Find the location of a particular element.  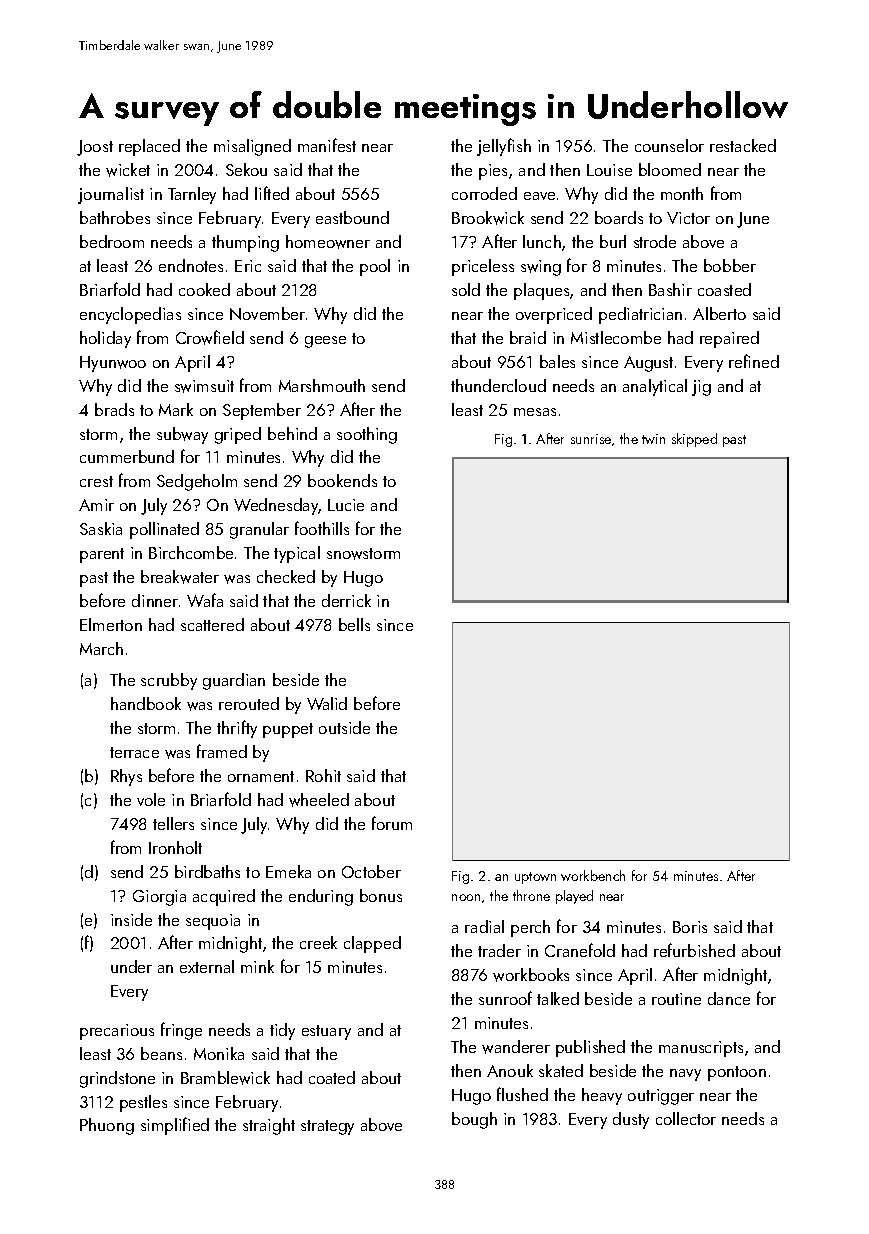

bells is located at coordinates (354, 624).
